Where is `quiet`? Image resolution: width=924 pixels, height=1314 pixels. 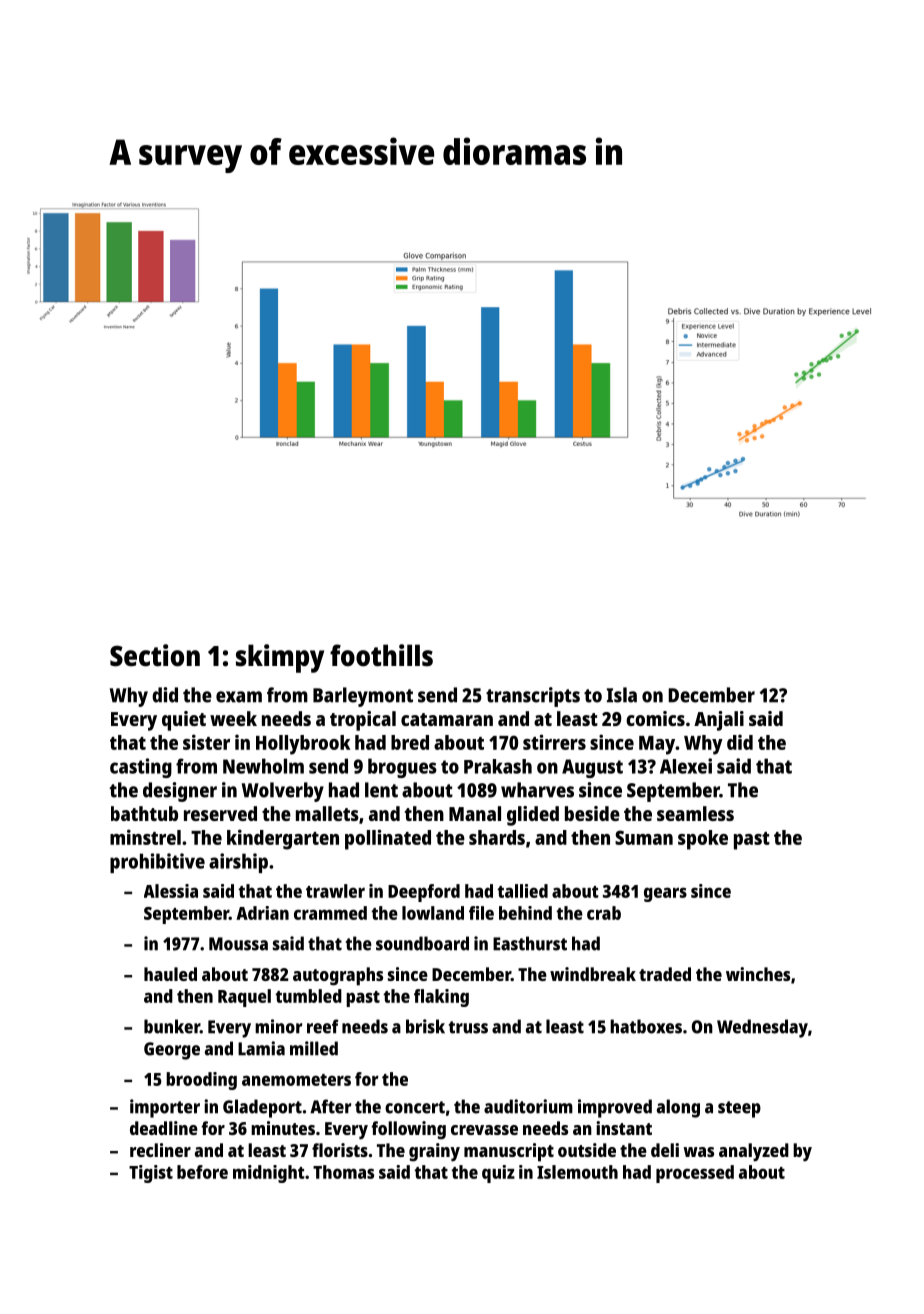
quiet is located at coordinates (184, 721).
